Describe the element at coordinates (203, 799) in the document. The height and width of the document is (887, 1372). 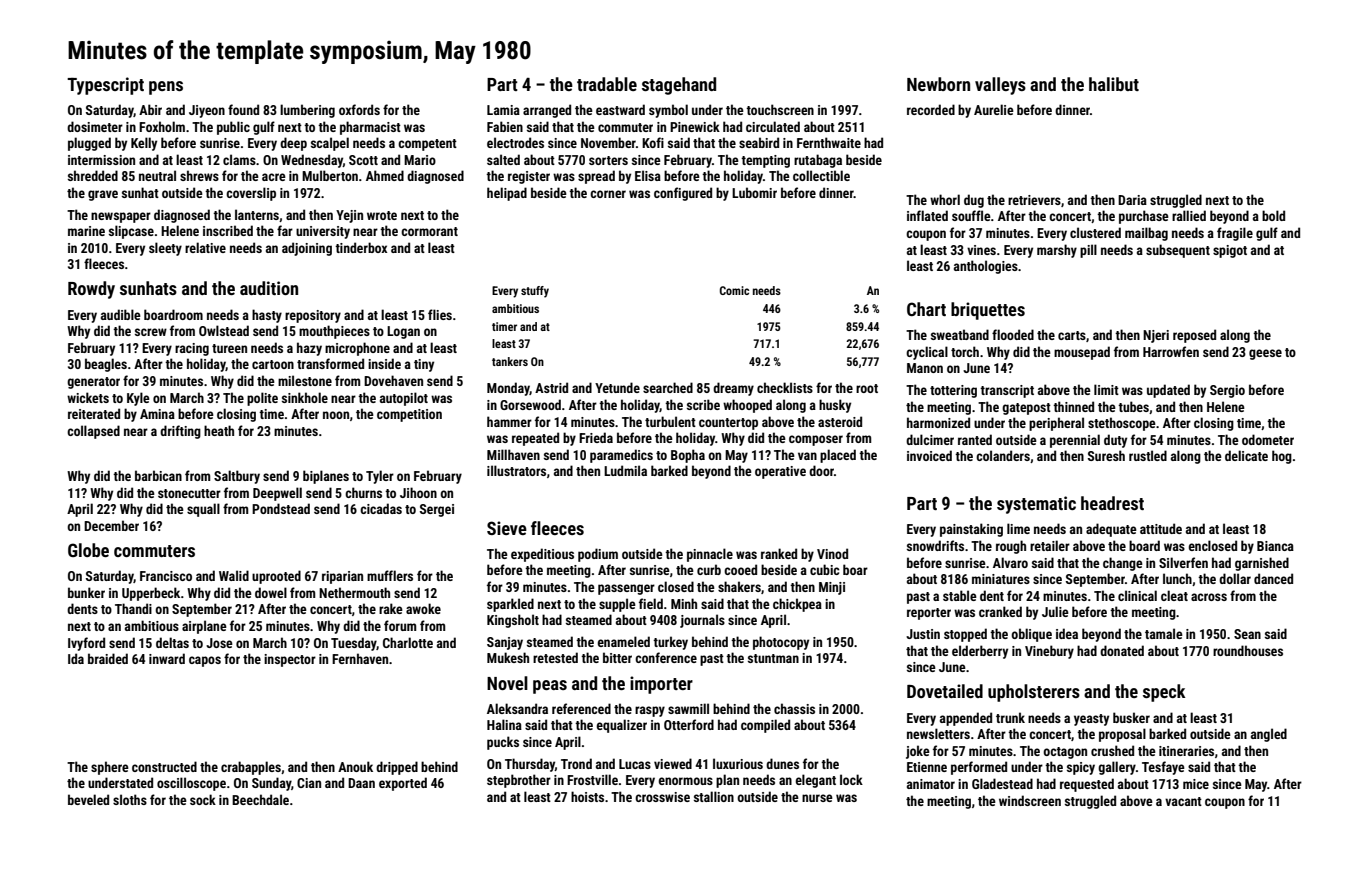
I see `sock` at that location.
